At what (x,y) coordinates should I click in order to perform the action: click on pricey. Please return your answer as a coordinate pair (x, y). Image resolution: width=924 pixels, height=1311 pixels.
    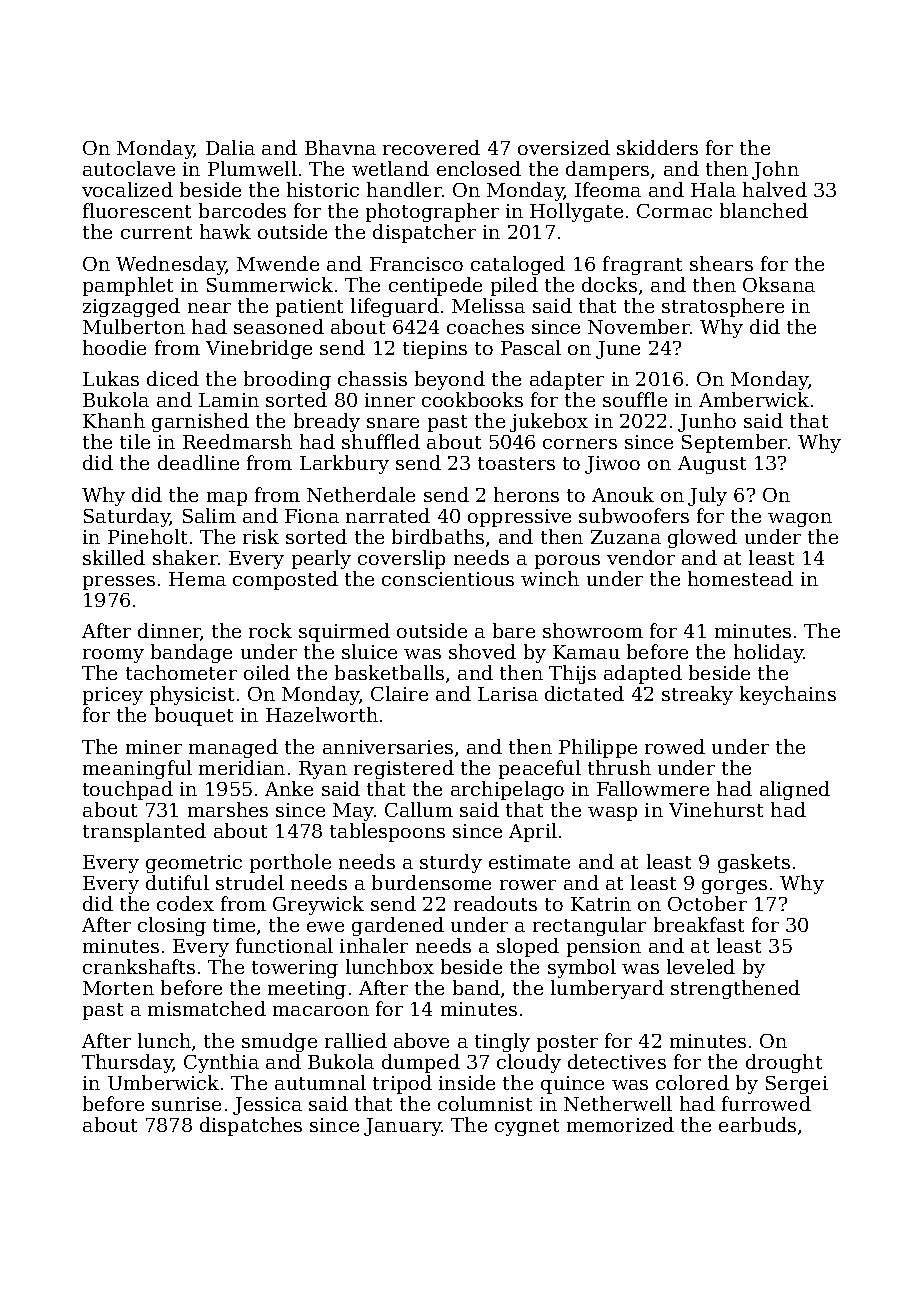
    Looking at the image, I should click on (113, 696).
